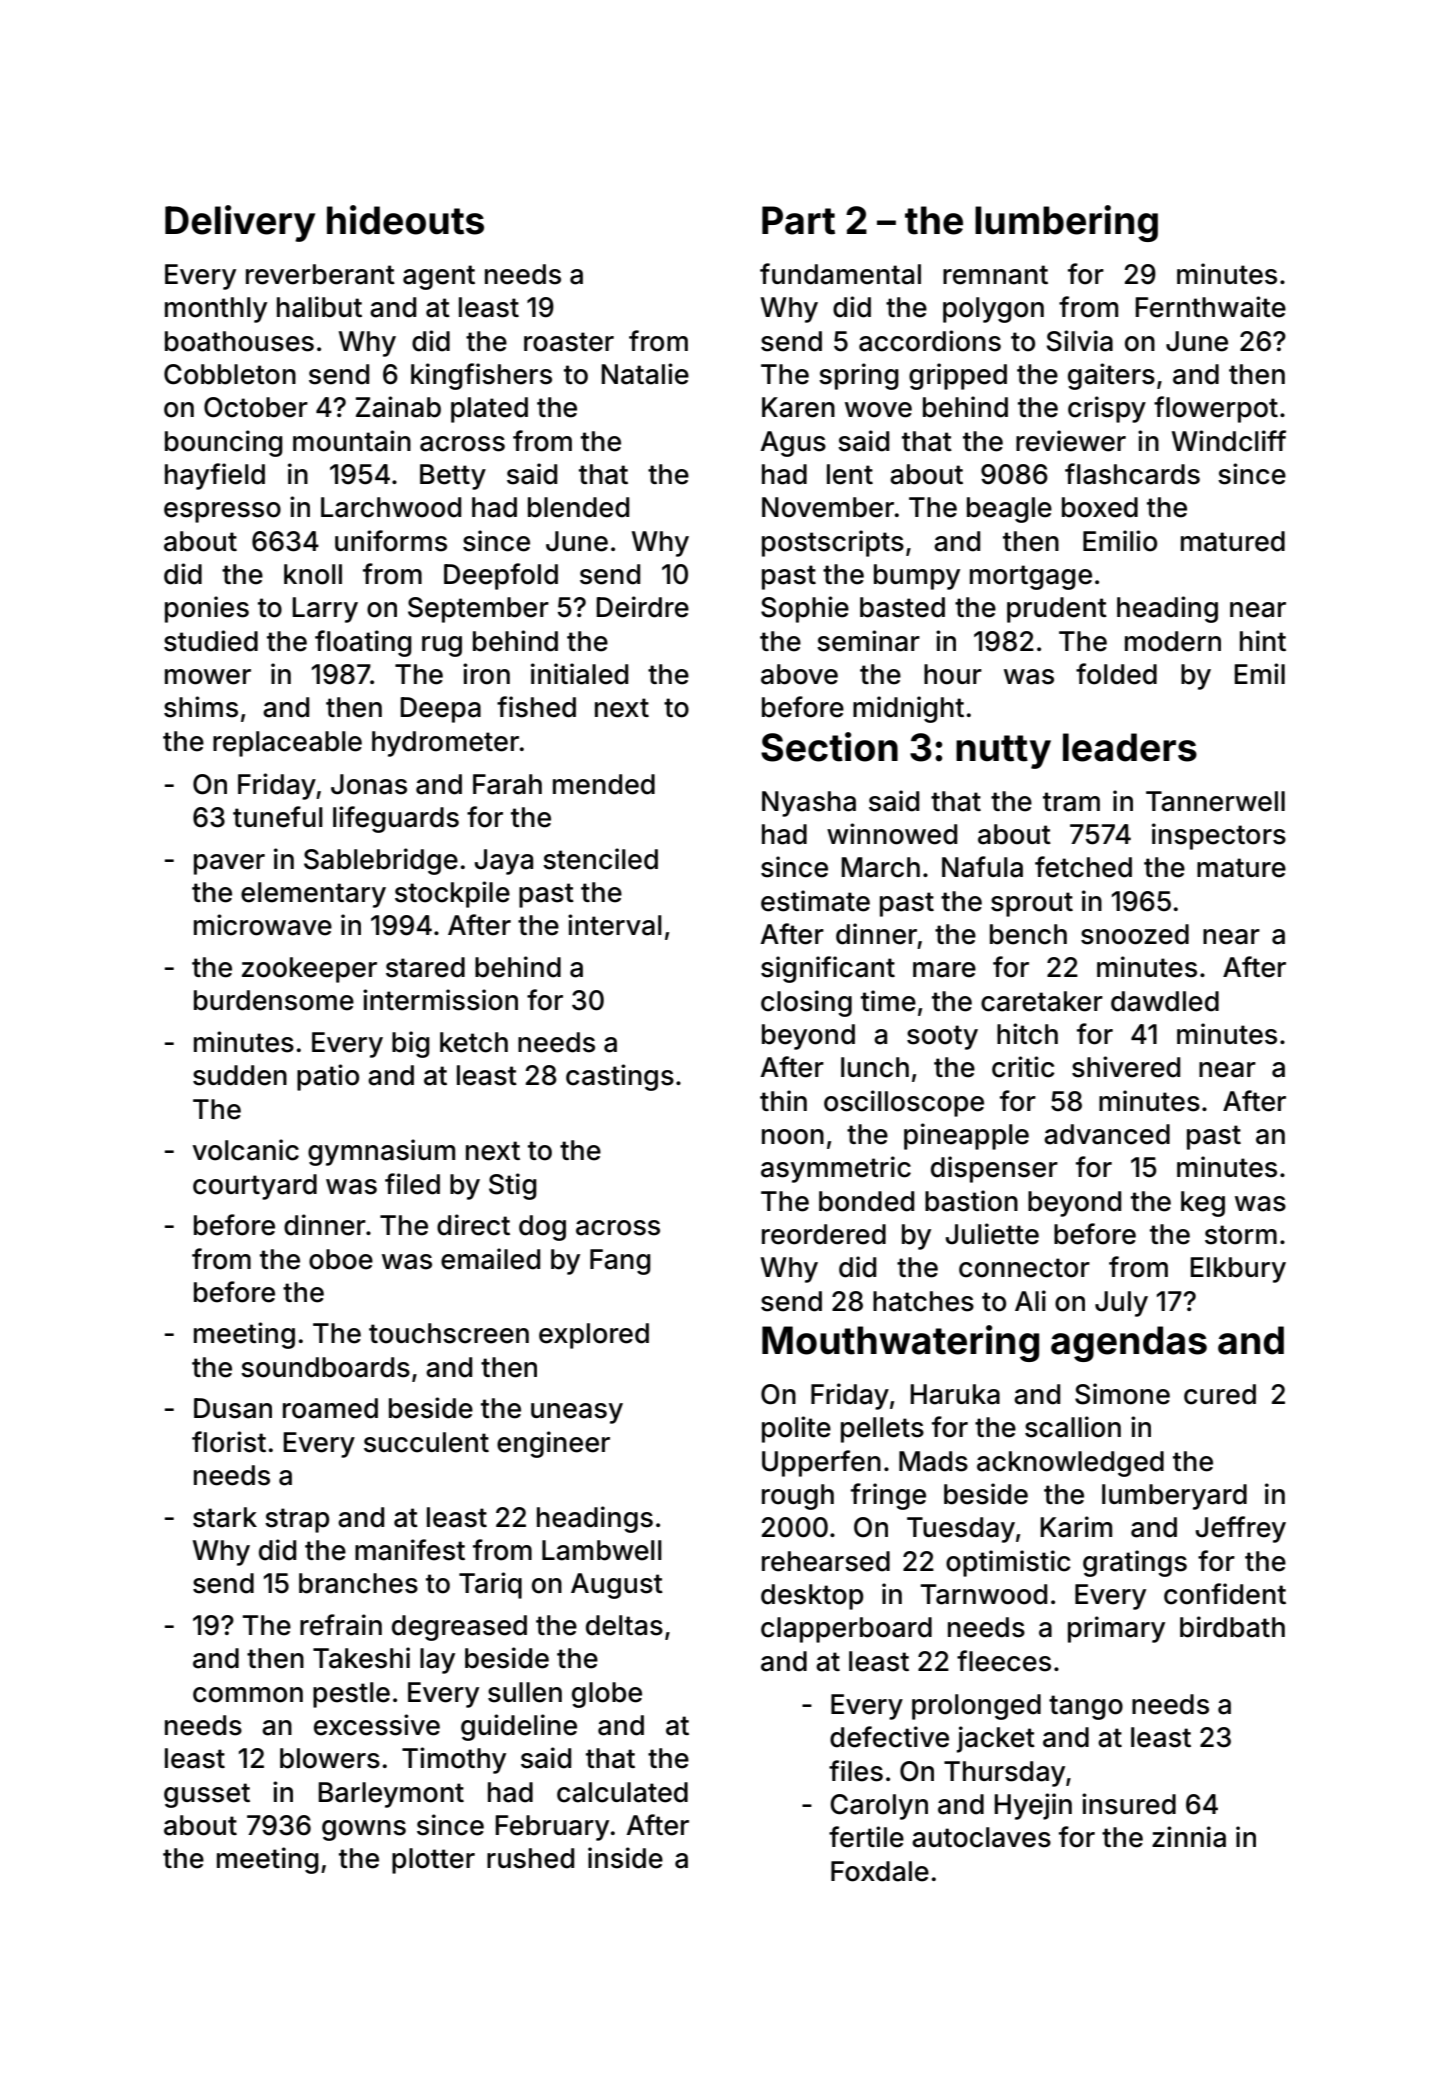  I want to click on Part, so click(798, 220).
